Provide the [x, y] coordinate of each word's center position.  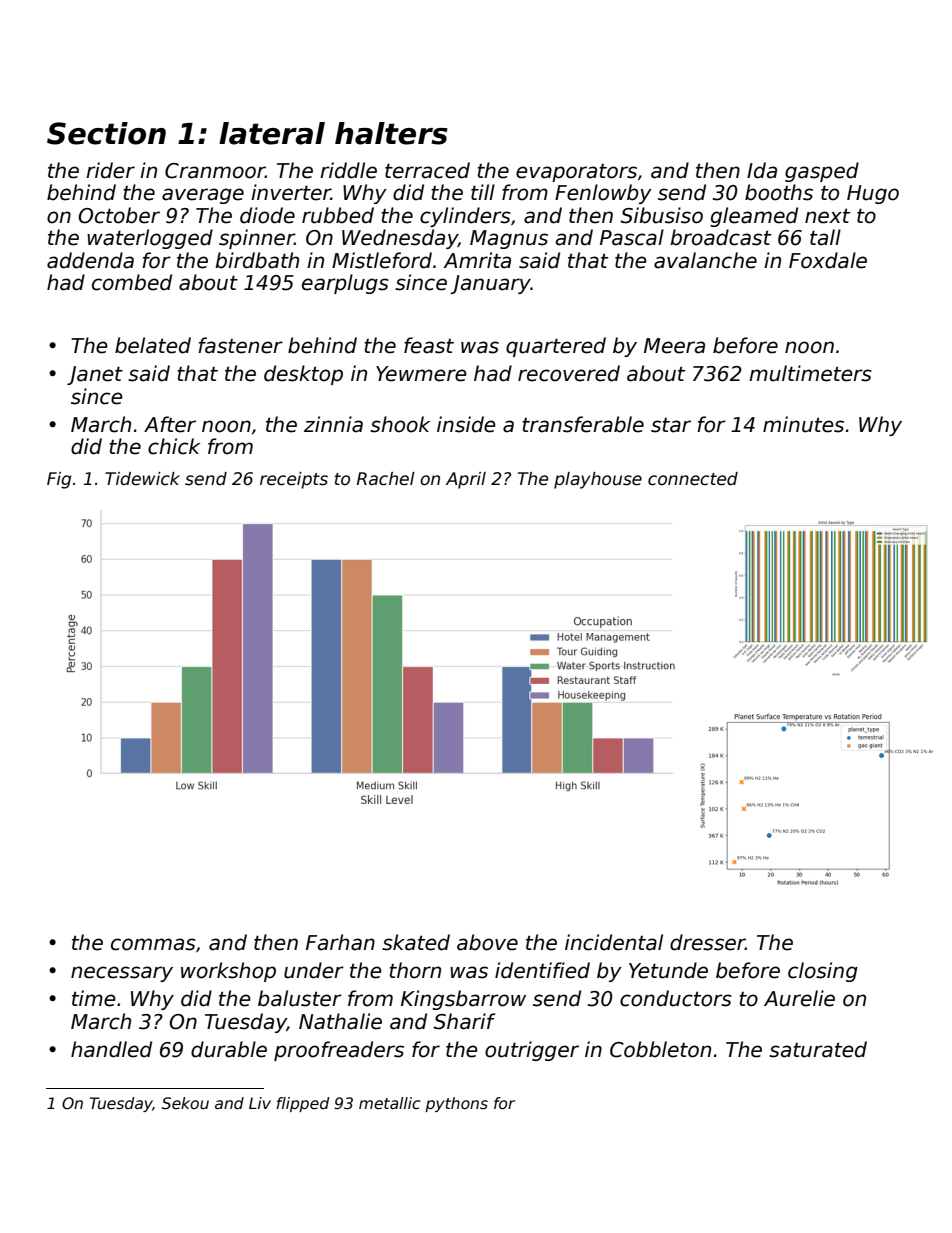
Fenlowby [603, 194]
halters [391, 133]
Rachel [386, 479]
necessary [122, 974]
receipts [294, 480]
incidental [614, 942]
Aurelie [799, 998]
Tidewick [142, 479]
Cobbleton [660, 1049]
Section [106, 133]
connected [693, 479]
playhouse [598, 480]
